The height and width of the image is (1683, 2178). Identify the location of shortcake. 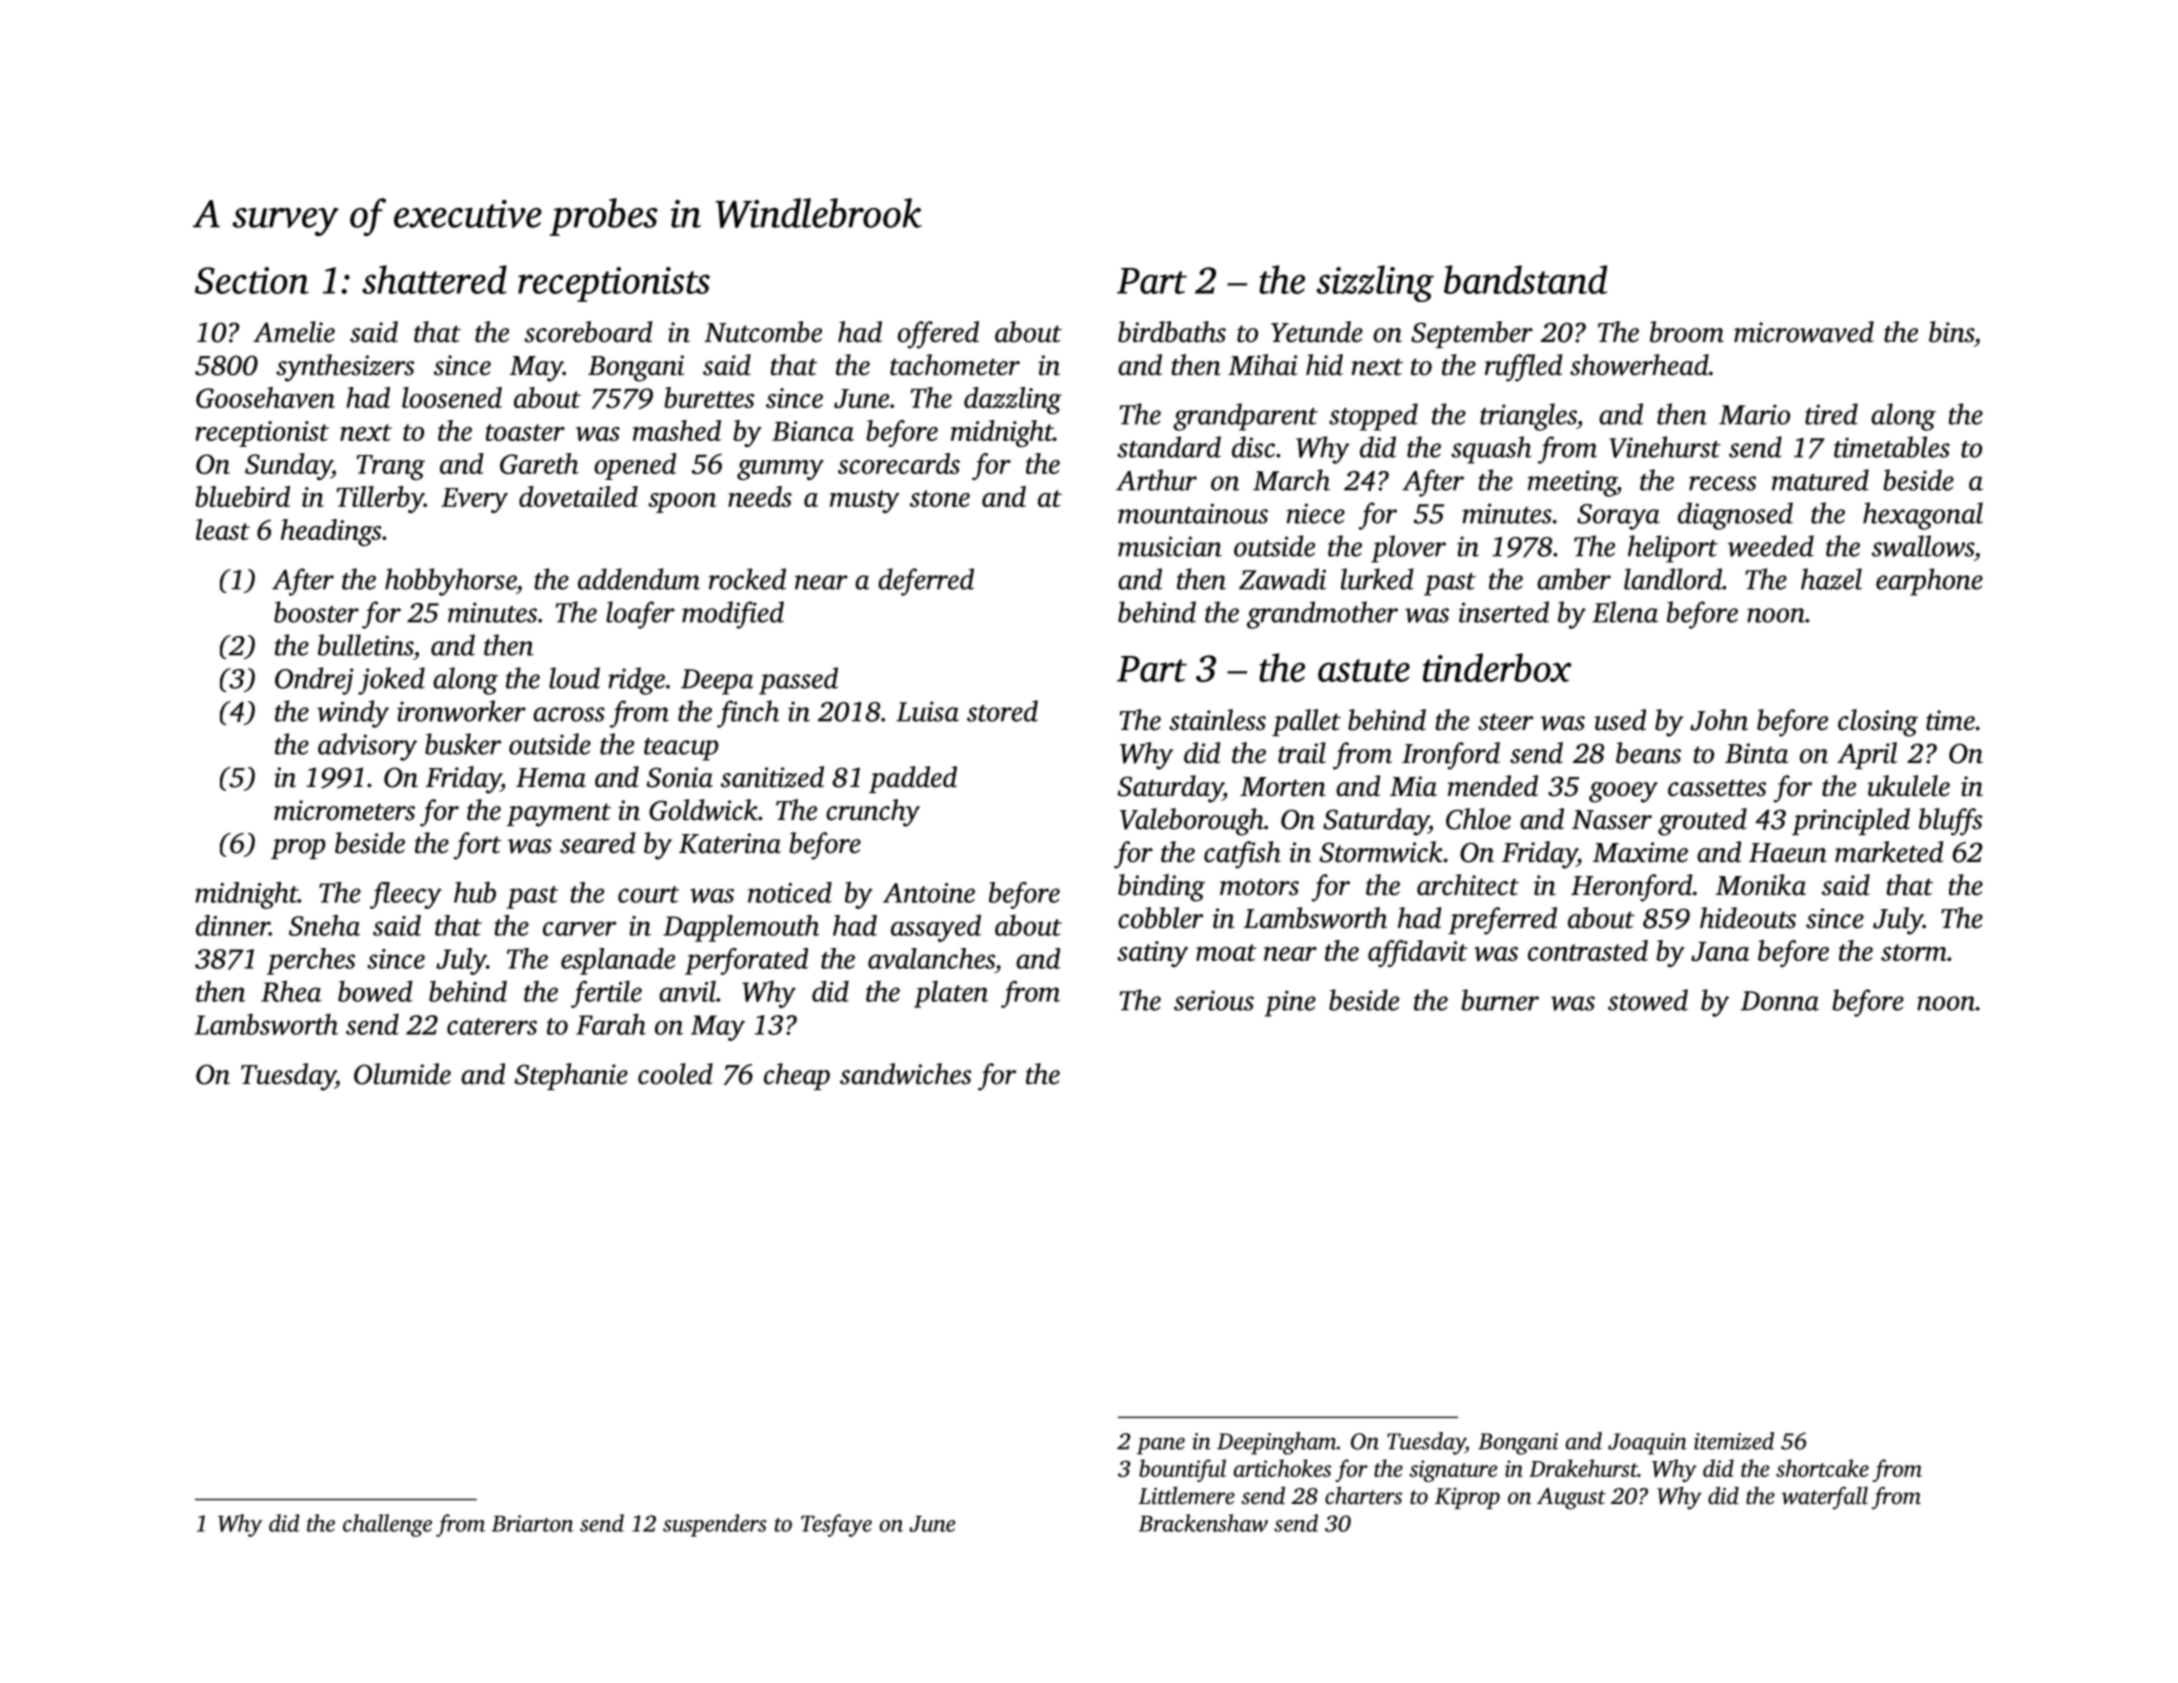
(1822, 1468).
